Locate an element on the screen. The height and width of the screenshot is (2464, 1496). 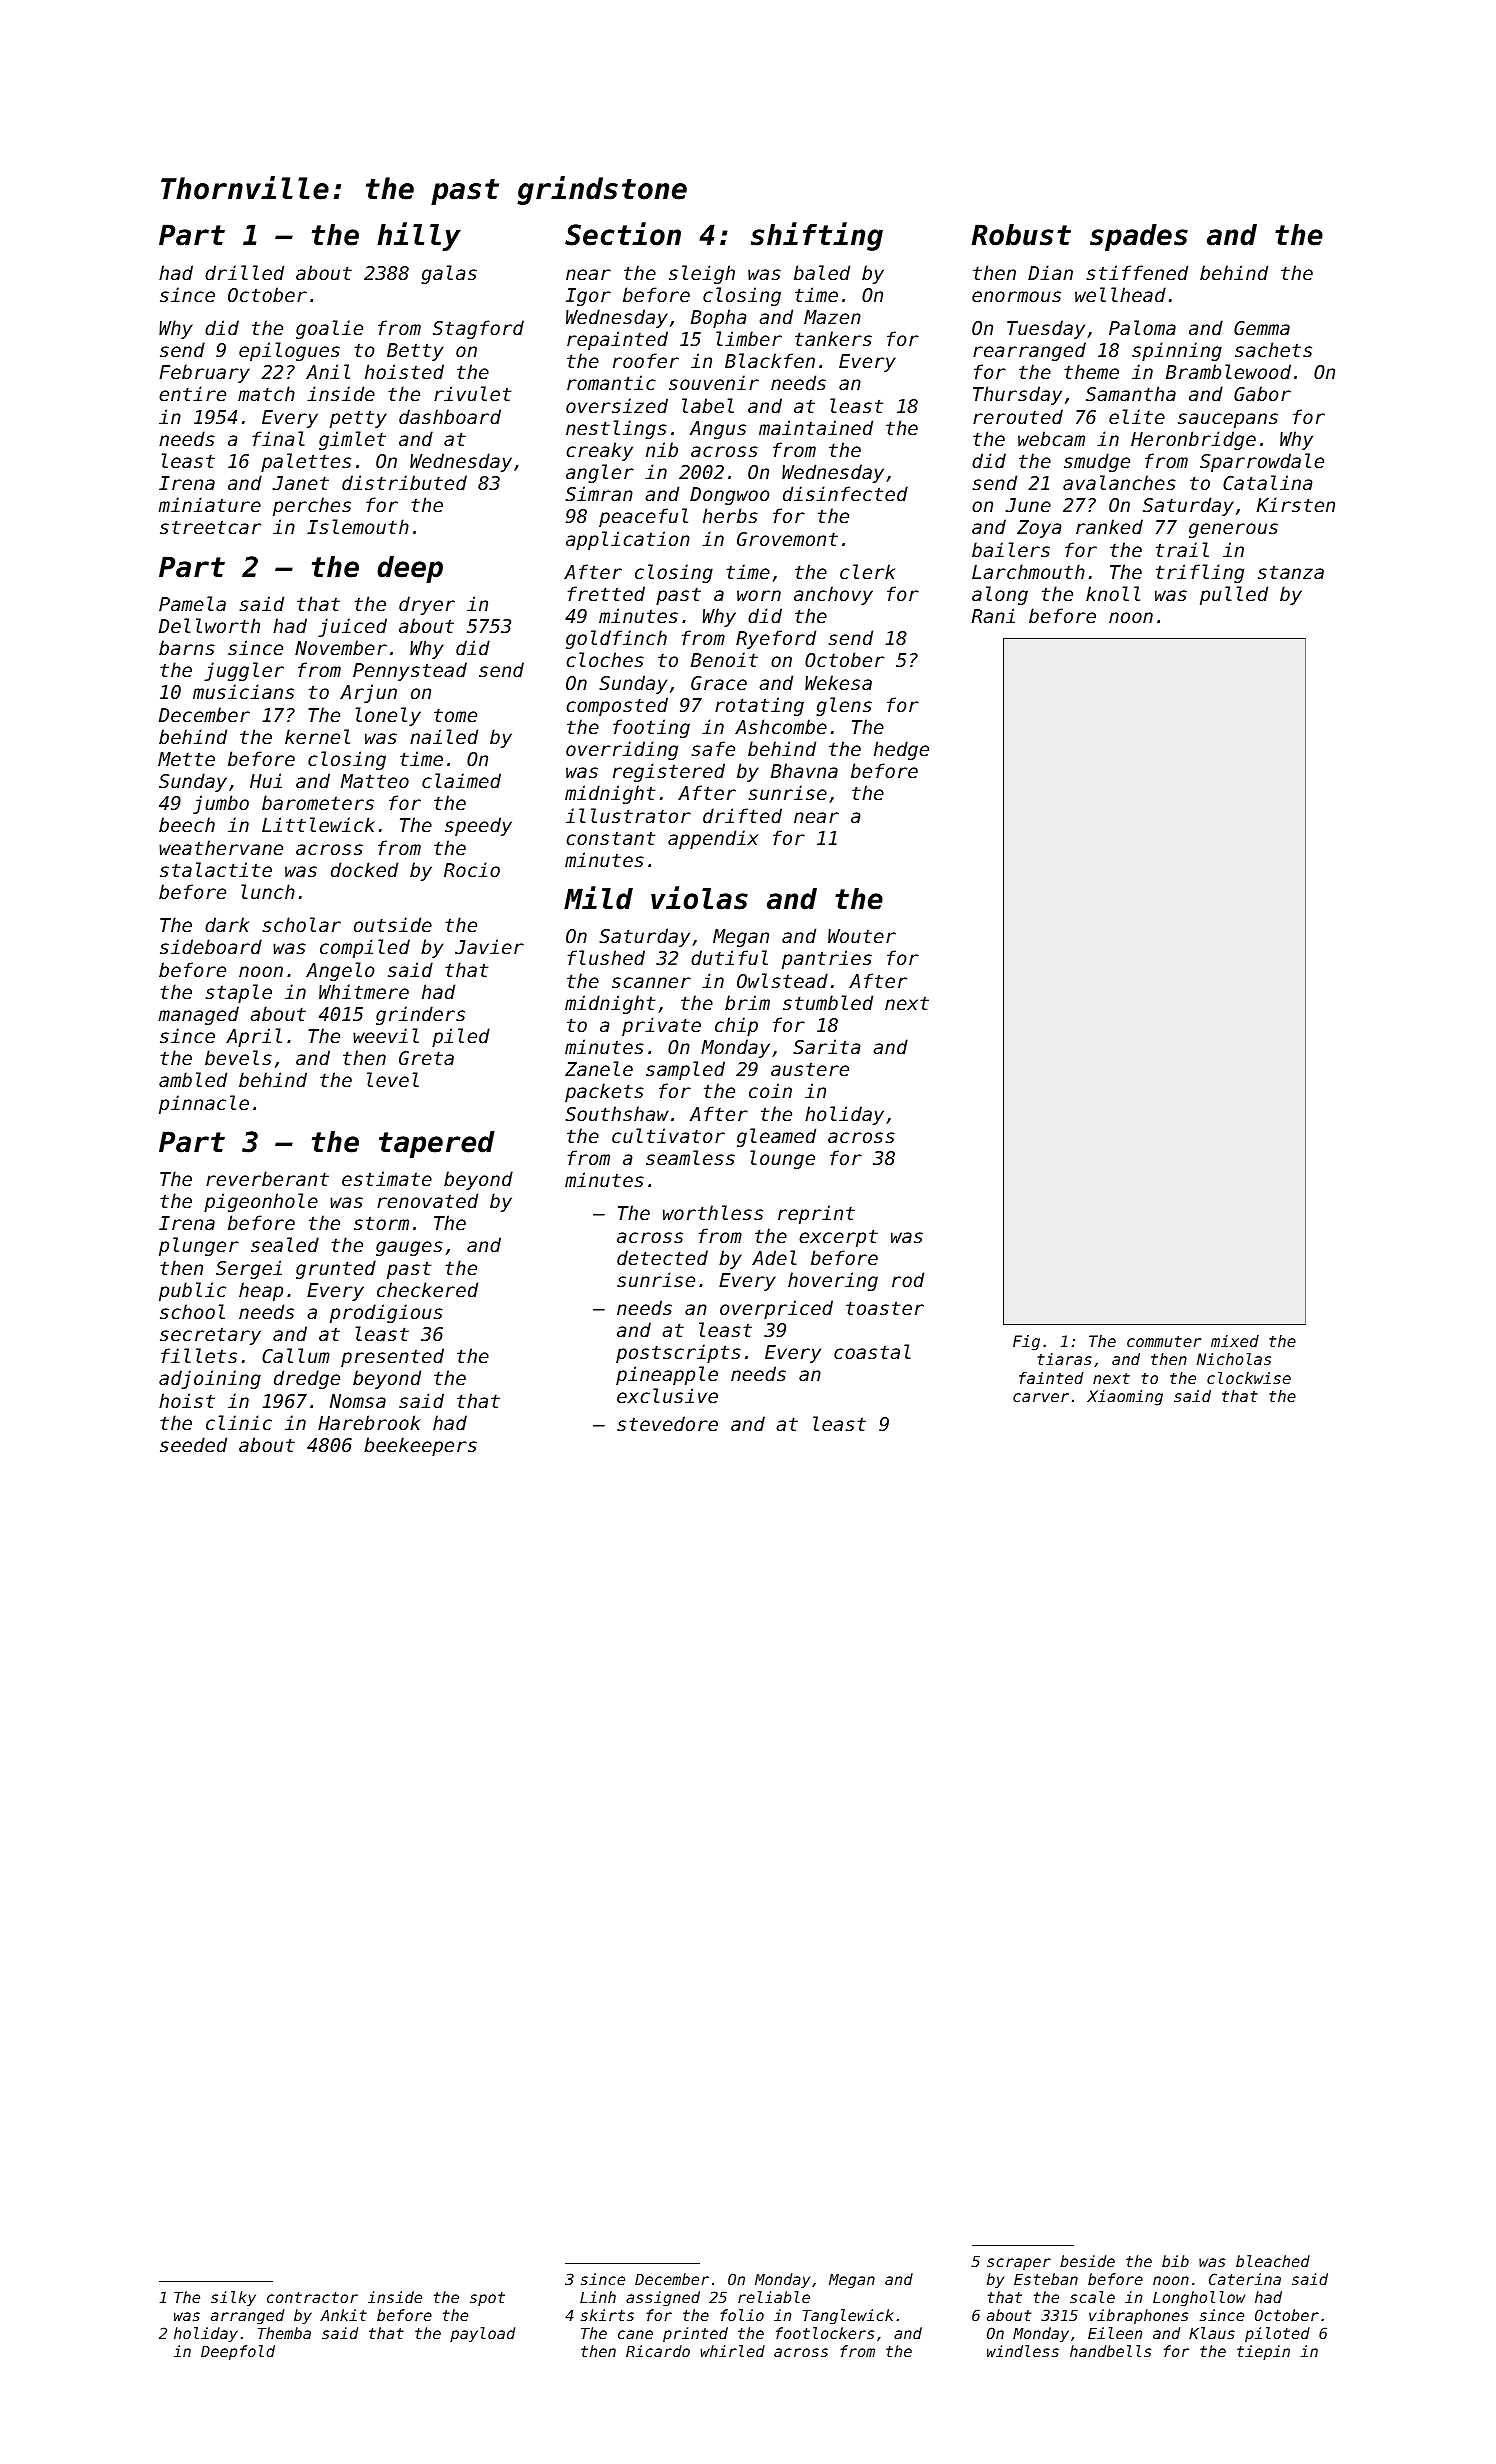
beekeepers is located at coordinates (420, 1446).
